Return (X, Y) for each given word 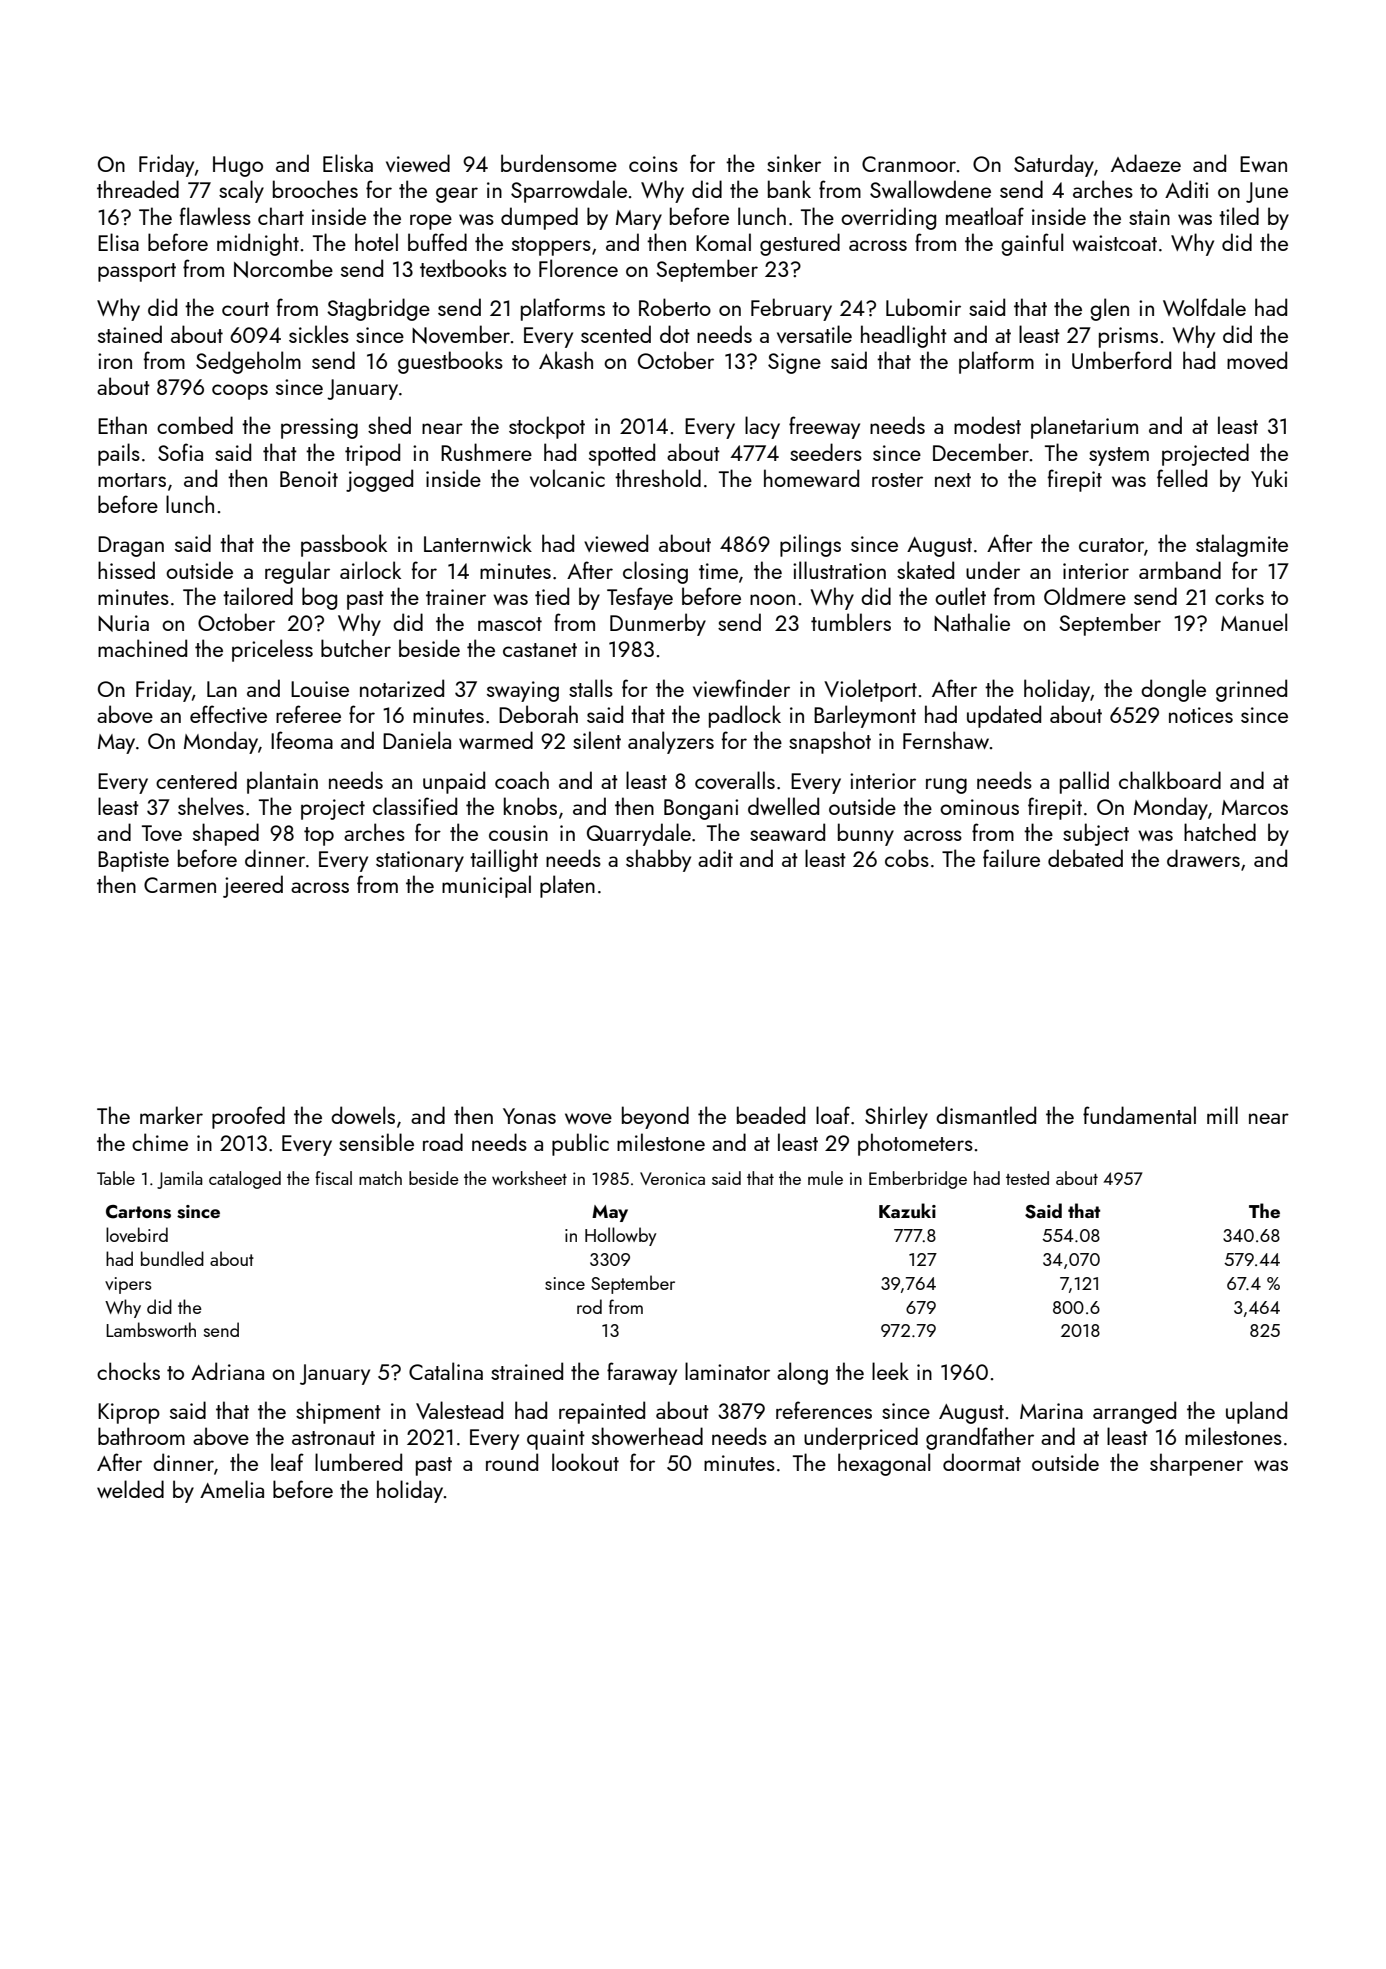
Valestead (459, 1410)
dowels (363, 1115)
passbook (344, 545)
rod (589, 1306)
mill (1222, 1115)
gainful (1032, 244)
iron (115, 361)
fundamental (1139, 1115)
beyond (655, 1117)
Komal (723, 242)
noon (772, 599)
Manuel (1254, 622)
